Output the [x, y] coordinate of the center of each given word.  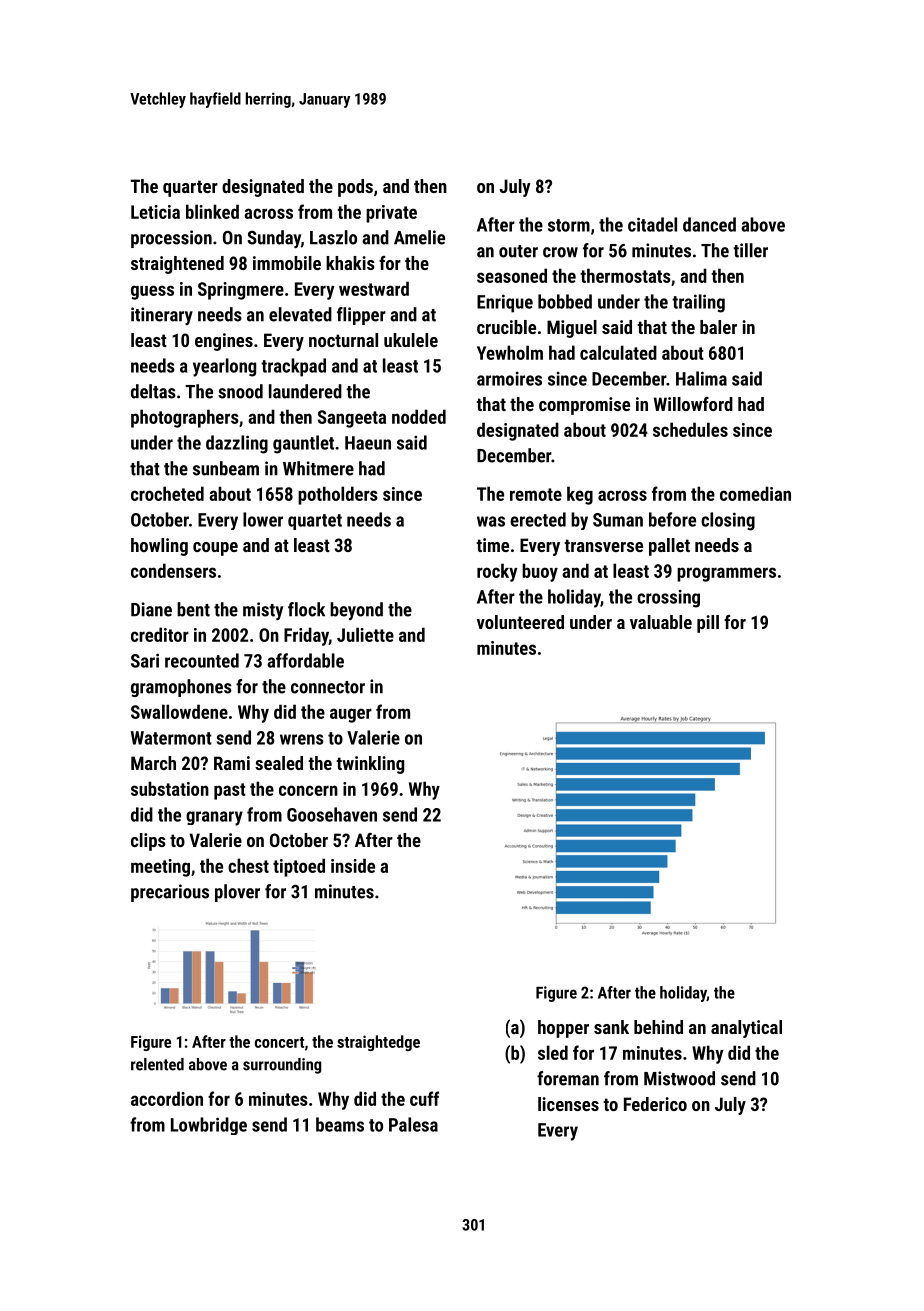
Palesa [413, 1124]
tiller [750, 250]
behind [658, 1027]
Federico [655, 1104]
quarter [190, 188]
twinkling [370, 765]
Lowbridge [209, 1126]
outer [518, 251]
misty [263, 611]
